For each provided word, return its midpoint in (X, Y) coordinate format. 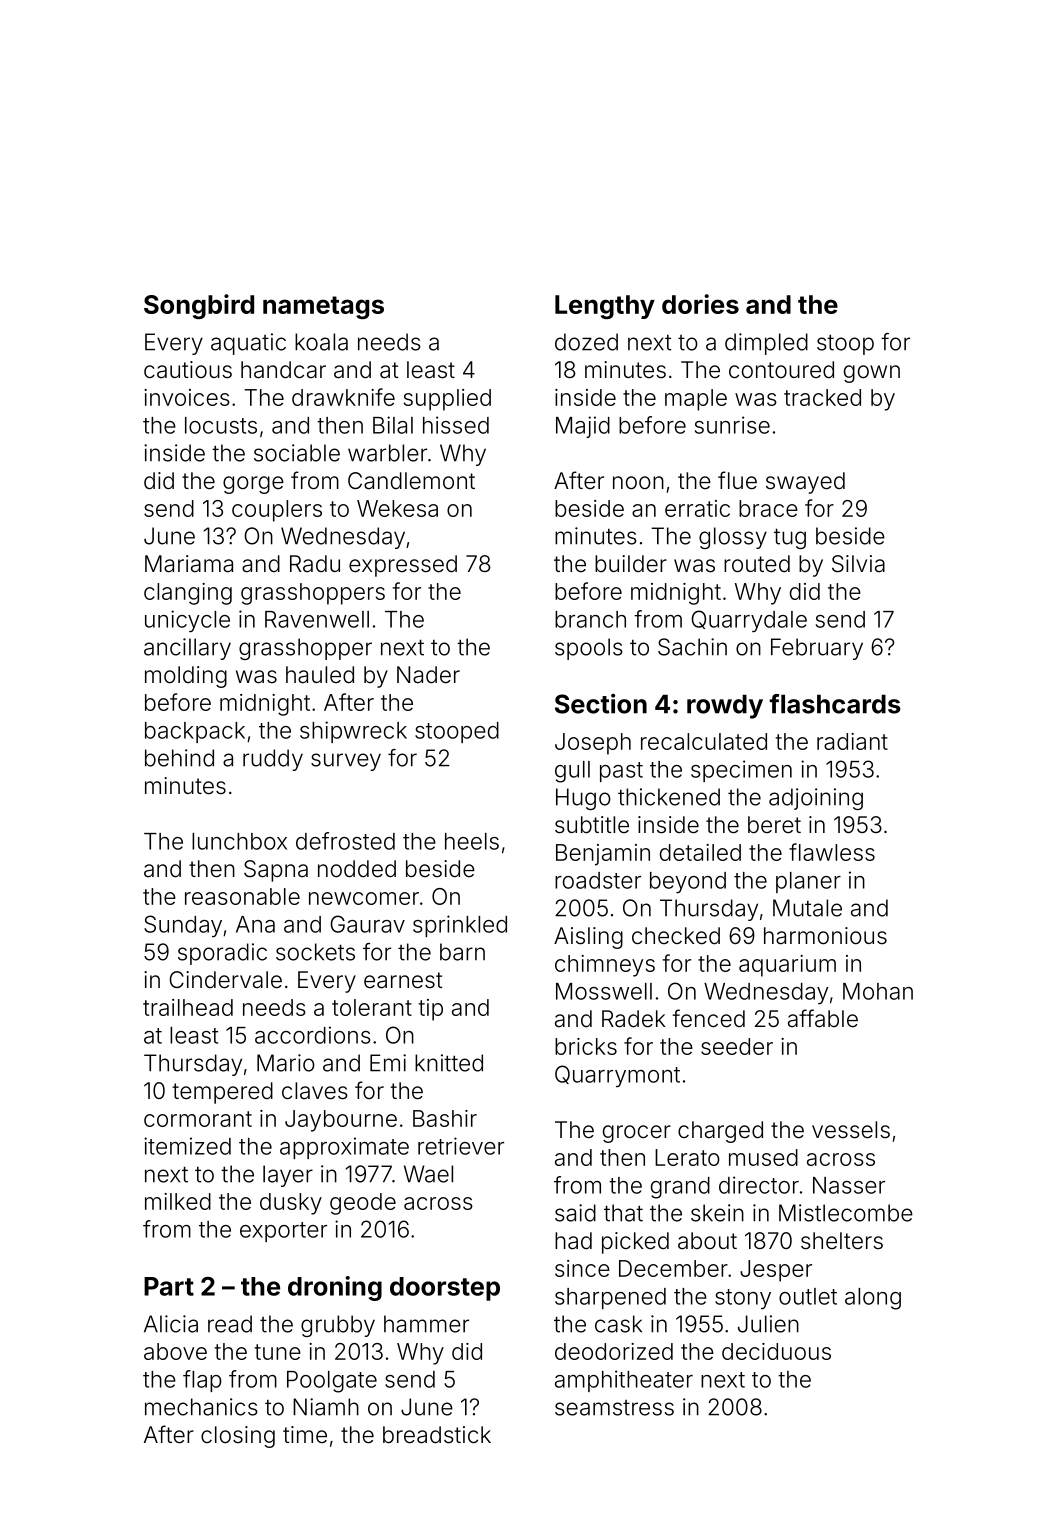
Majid (583, 427)
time (305, 1434)
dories (700, 304)
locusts (221, 425)
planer (808, 882)
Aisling (588, 938)
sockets (315, 952)
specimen (741, 771)
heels (472, 841)
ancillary (187, 649)
